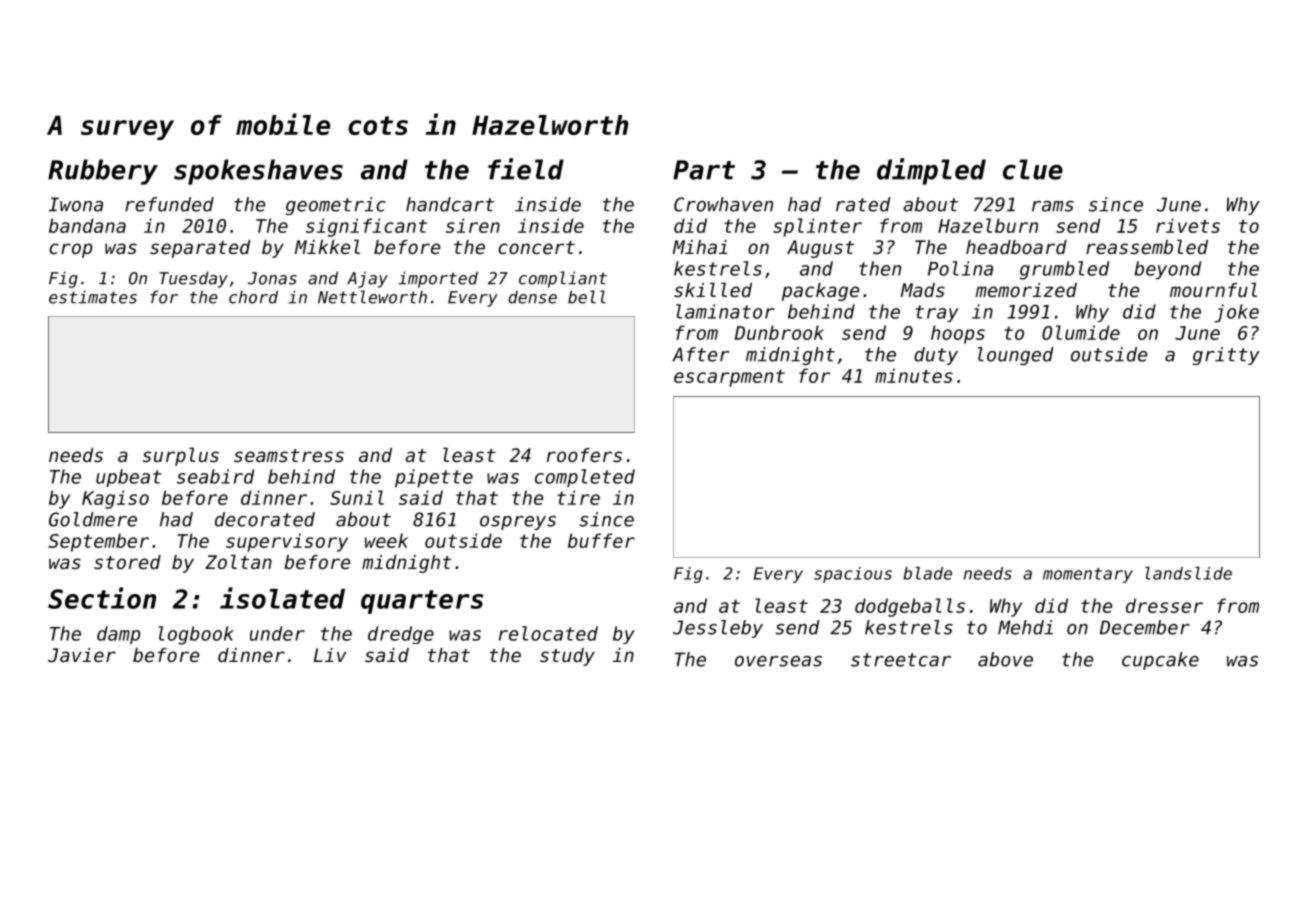 The image size is (1308, 924). What do you see at coordinates (196, 635) in the screenshot?
I see `logbook` at bounding box center [196, 635].
